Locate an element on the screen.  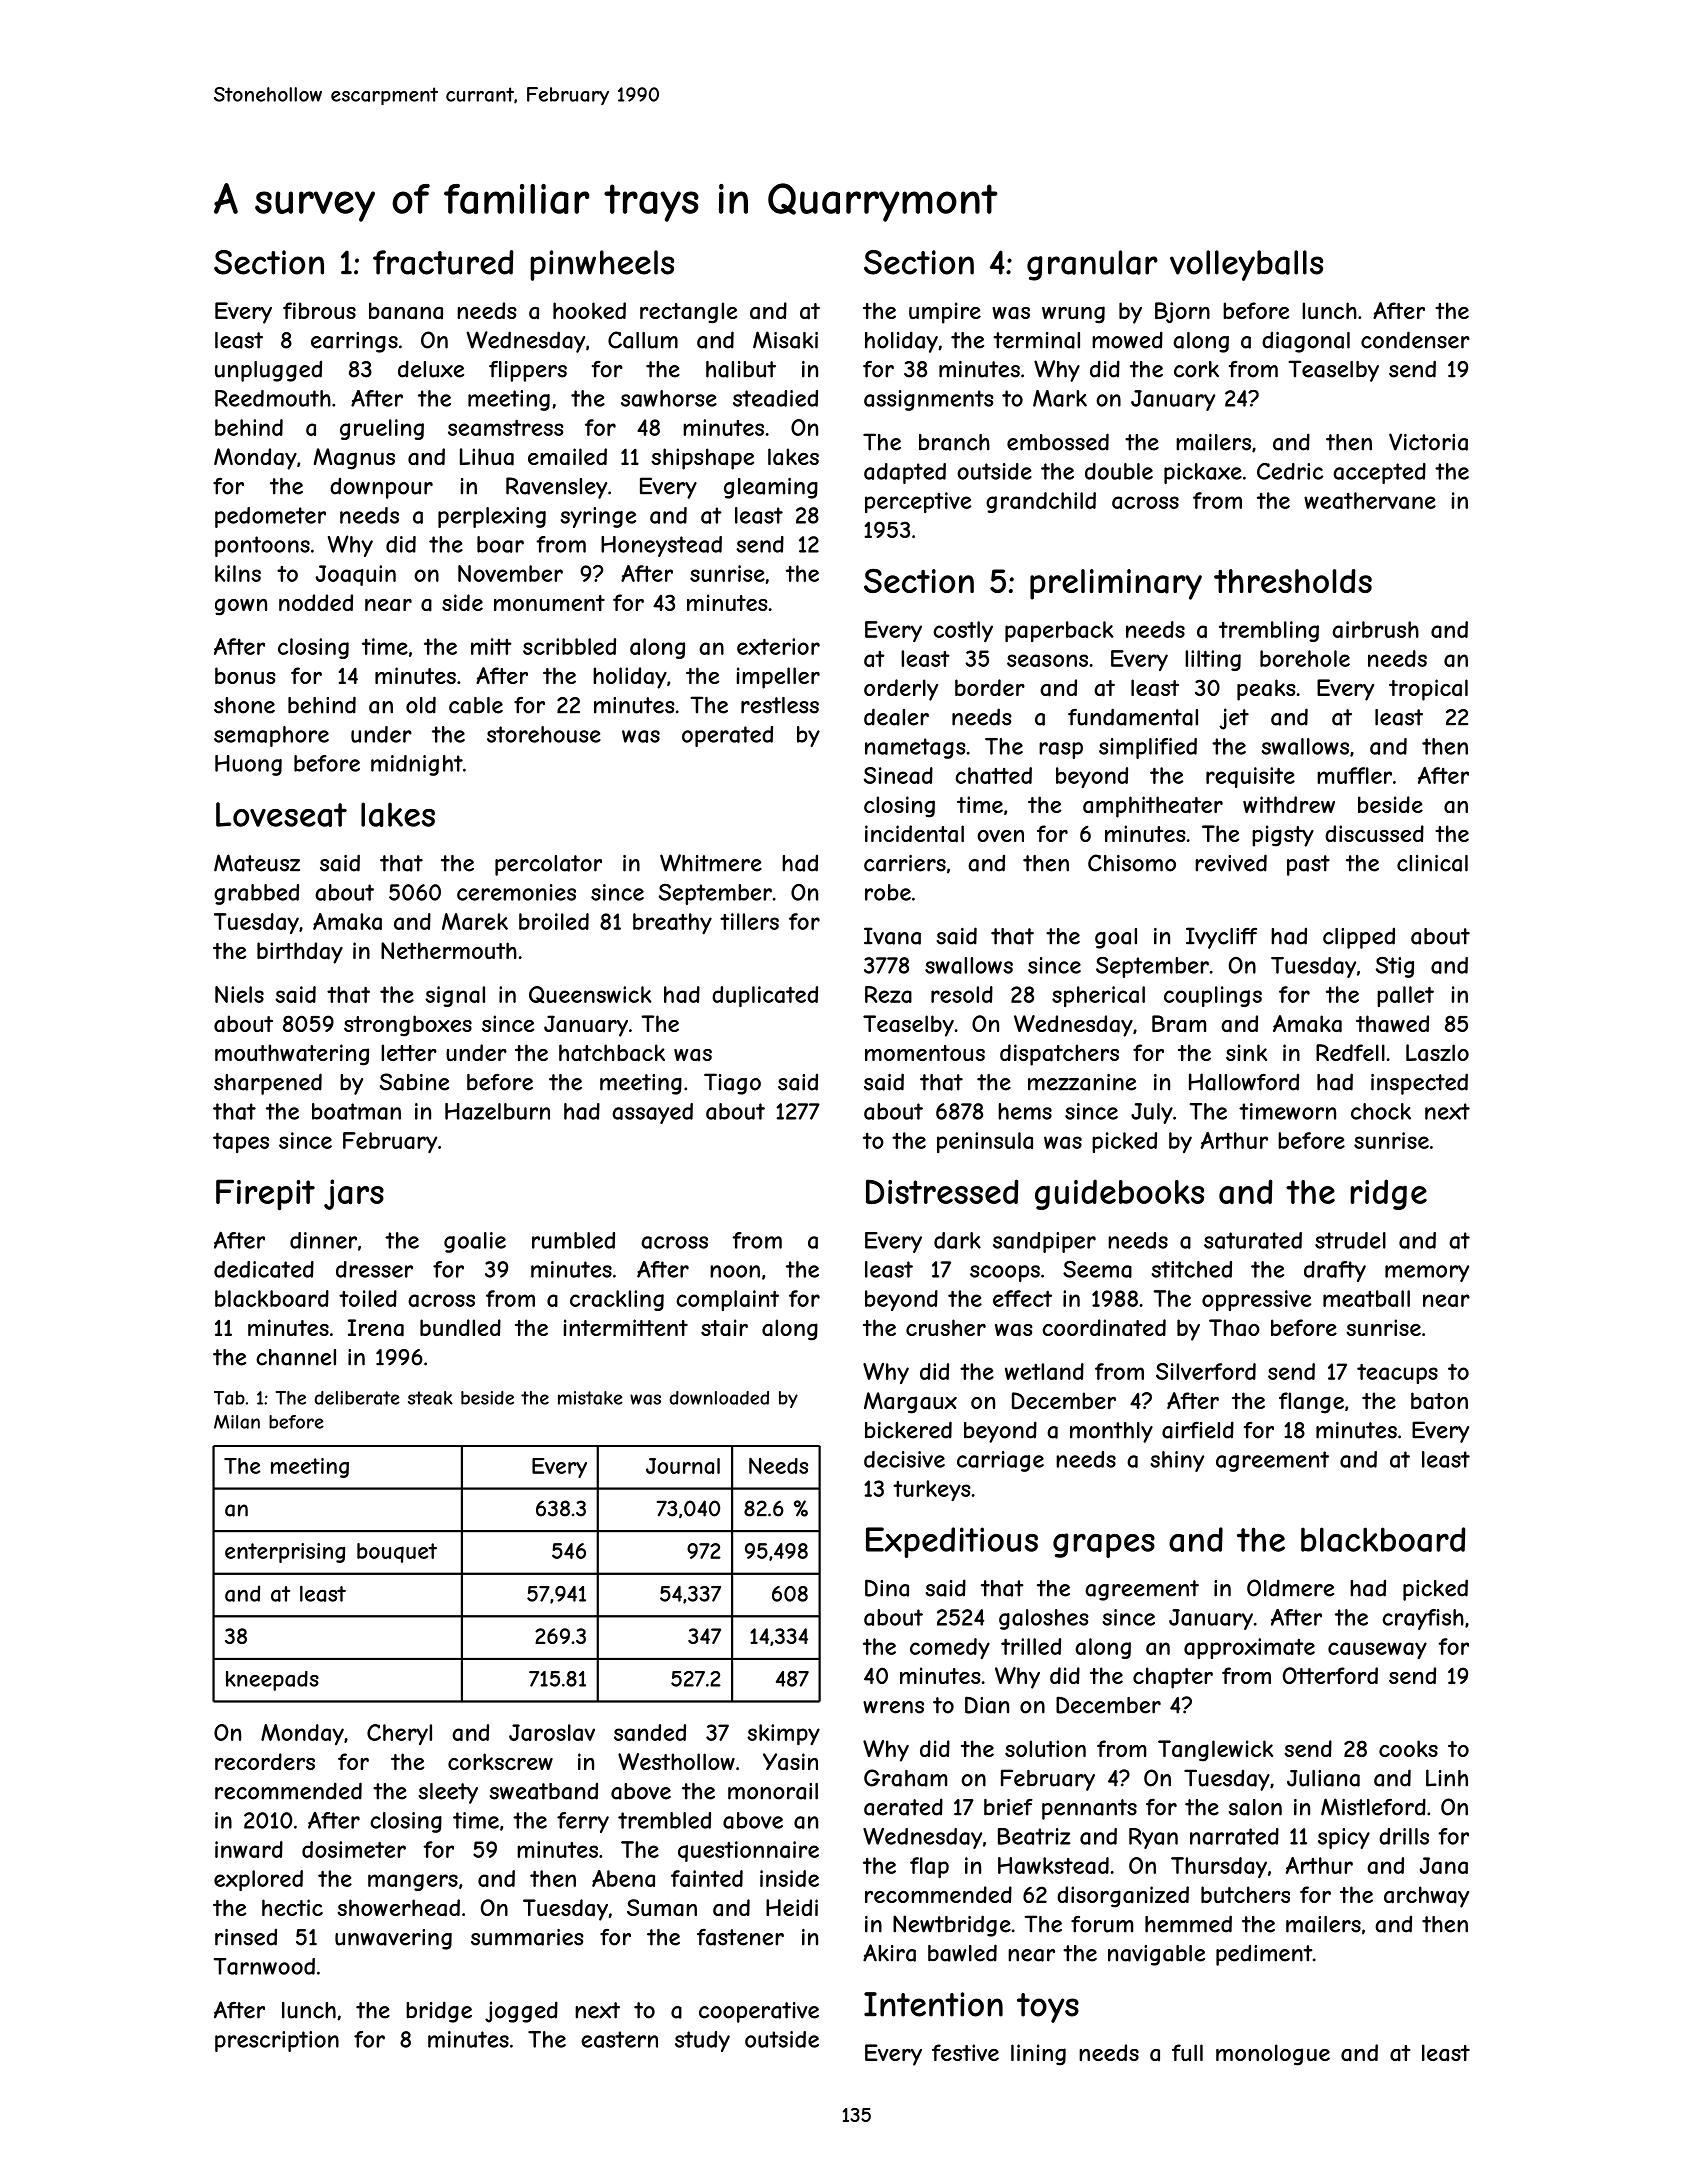
cooperative is located at coordinates (759, 2012).
